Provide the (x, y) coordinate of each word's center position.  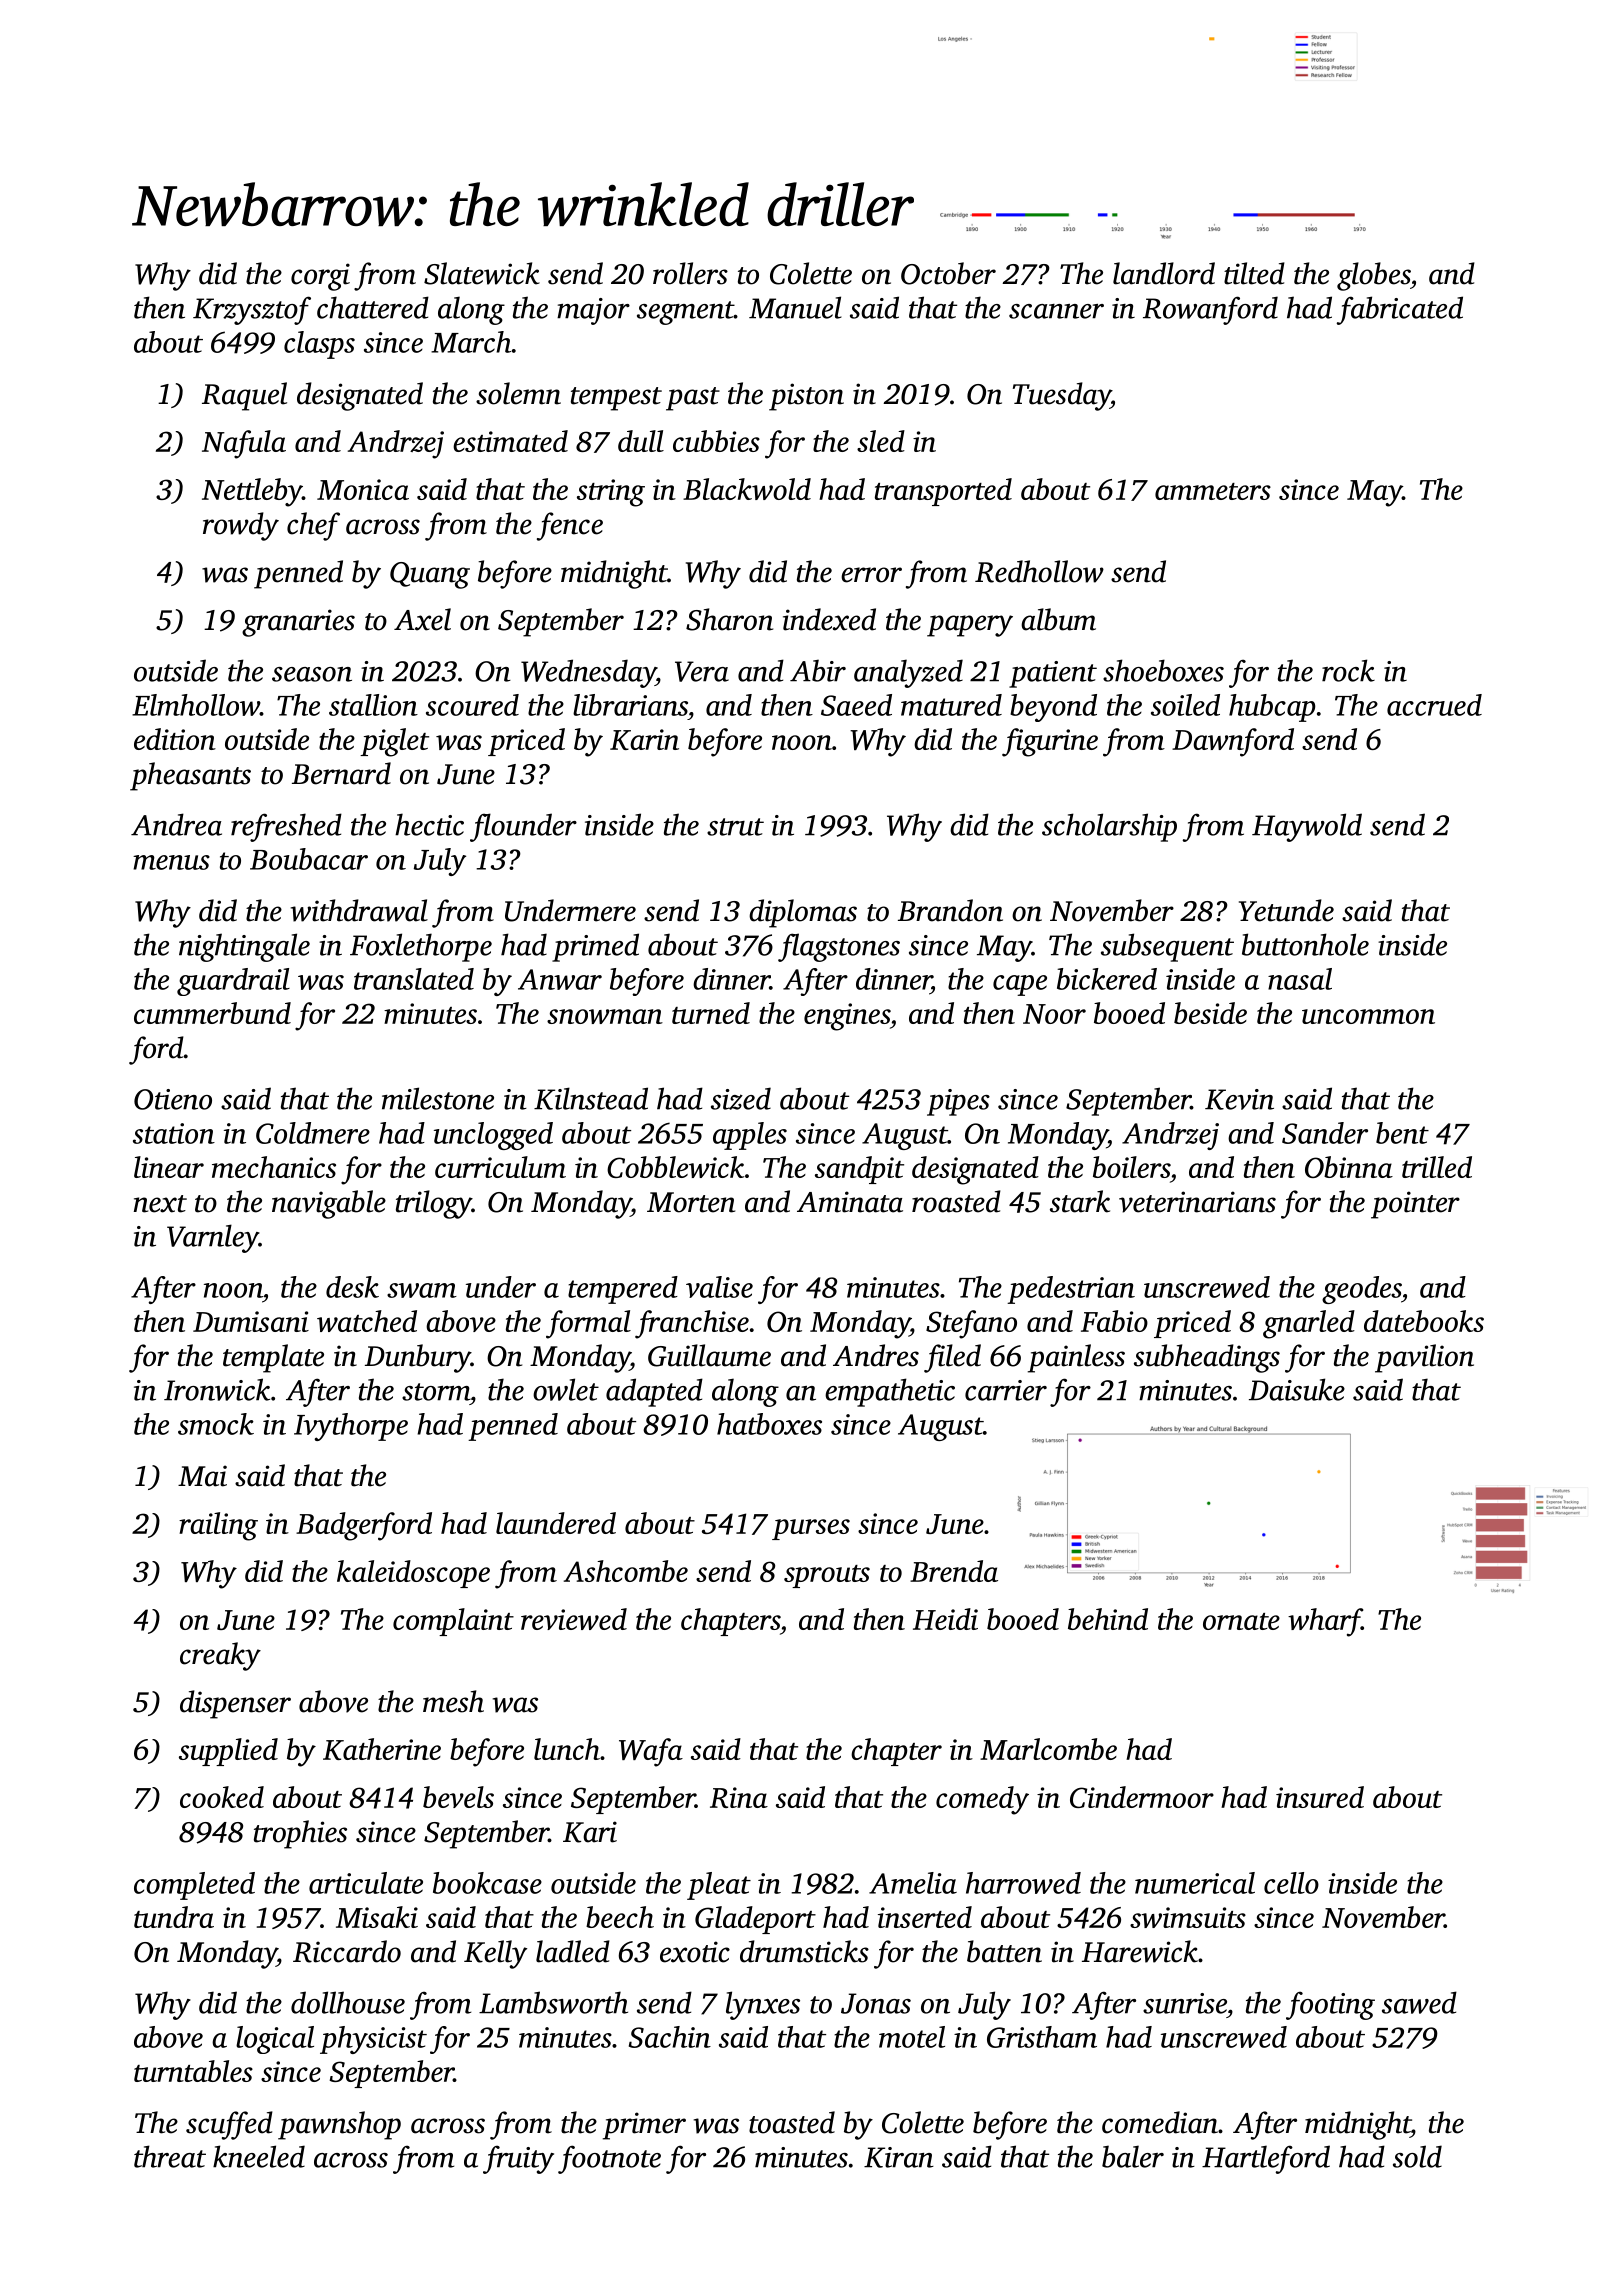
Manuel (795, 307)
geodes (1362, 1290)
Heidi (945, 1619)
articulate (366, 1883)
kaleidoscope (413, 1574)
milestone (438, 1098)
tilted (1254, 273)
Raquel (244, 396)
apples (750, 1136)
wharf (1325, 1622)
